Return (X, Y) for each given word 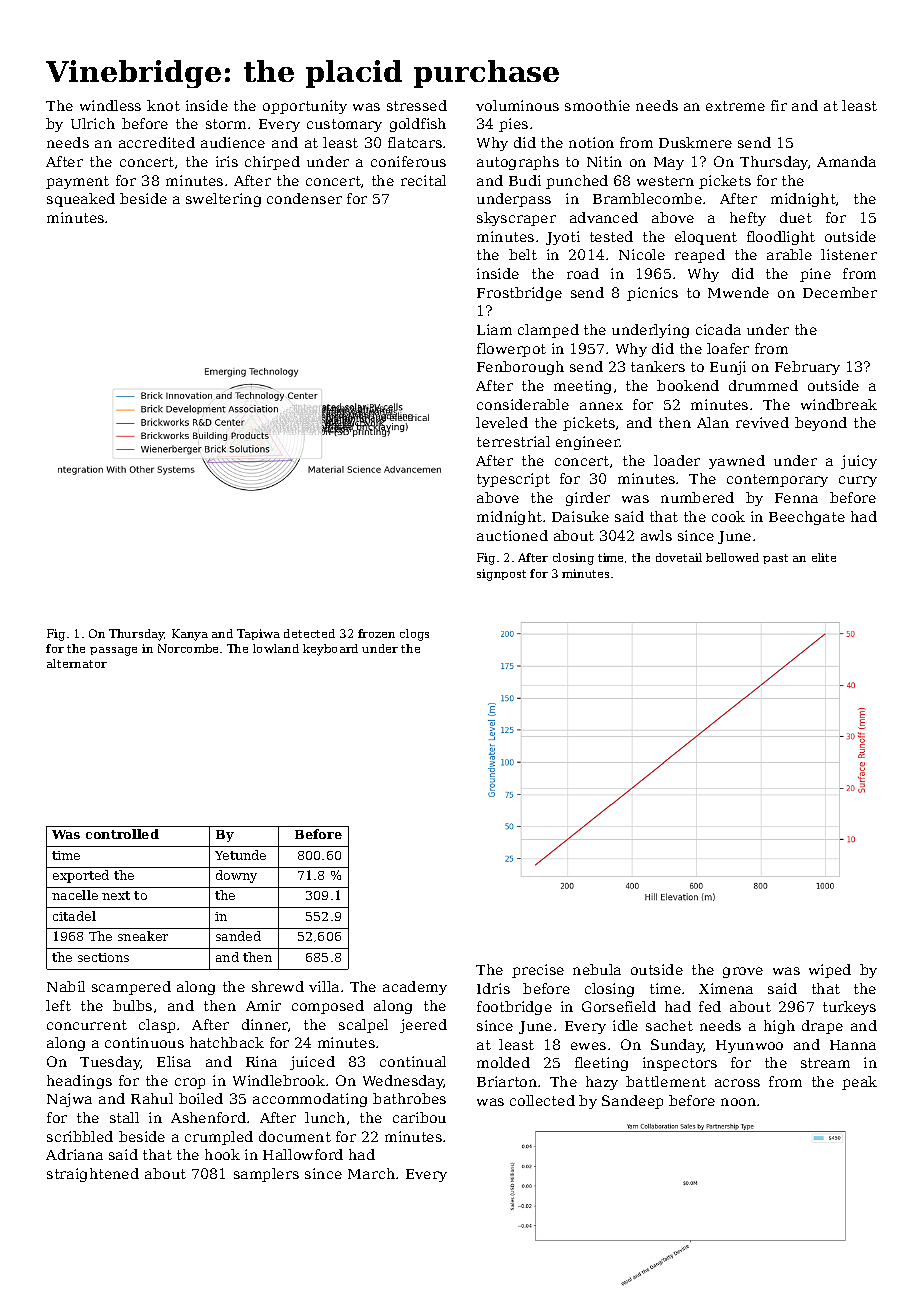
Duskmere (695, 142)
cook (728, 516)
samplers (266, 1175)
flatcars (415, 142)
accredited (157, 142)
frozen (376, 633)
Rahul (152, 1098)
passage (113, 651)
